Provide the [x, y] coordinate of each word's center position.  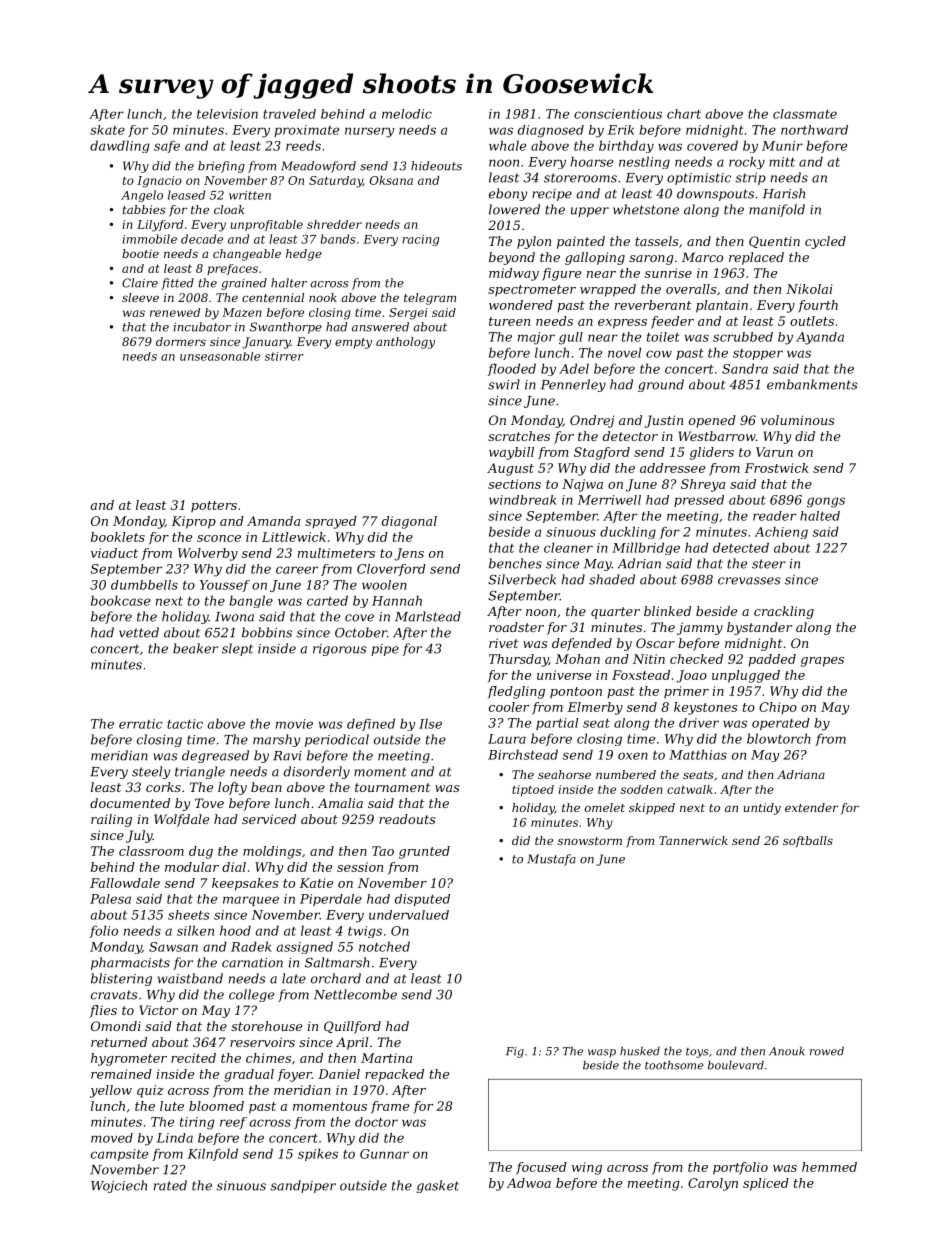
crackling [784, 612]
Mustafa [551, 860]
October [361, 632]
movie [294, 724]
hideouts [436, 166]
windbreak [522, 500]
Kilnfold [213, 1154]
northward [814, 130]
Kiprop [193, 522]
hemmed [829, 1167]
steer [769, 564]
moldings [272, 852]
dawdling [120, 146]
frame [390, 1107]
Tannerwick [693, 840]
